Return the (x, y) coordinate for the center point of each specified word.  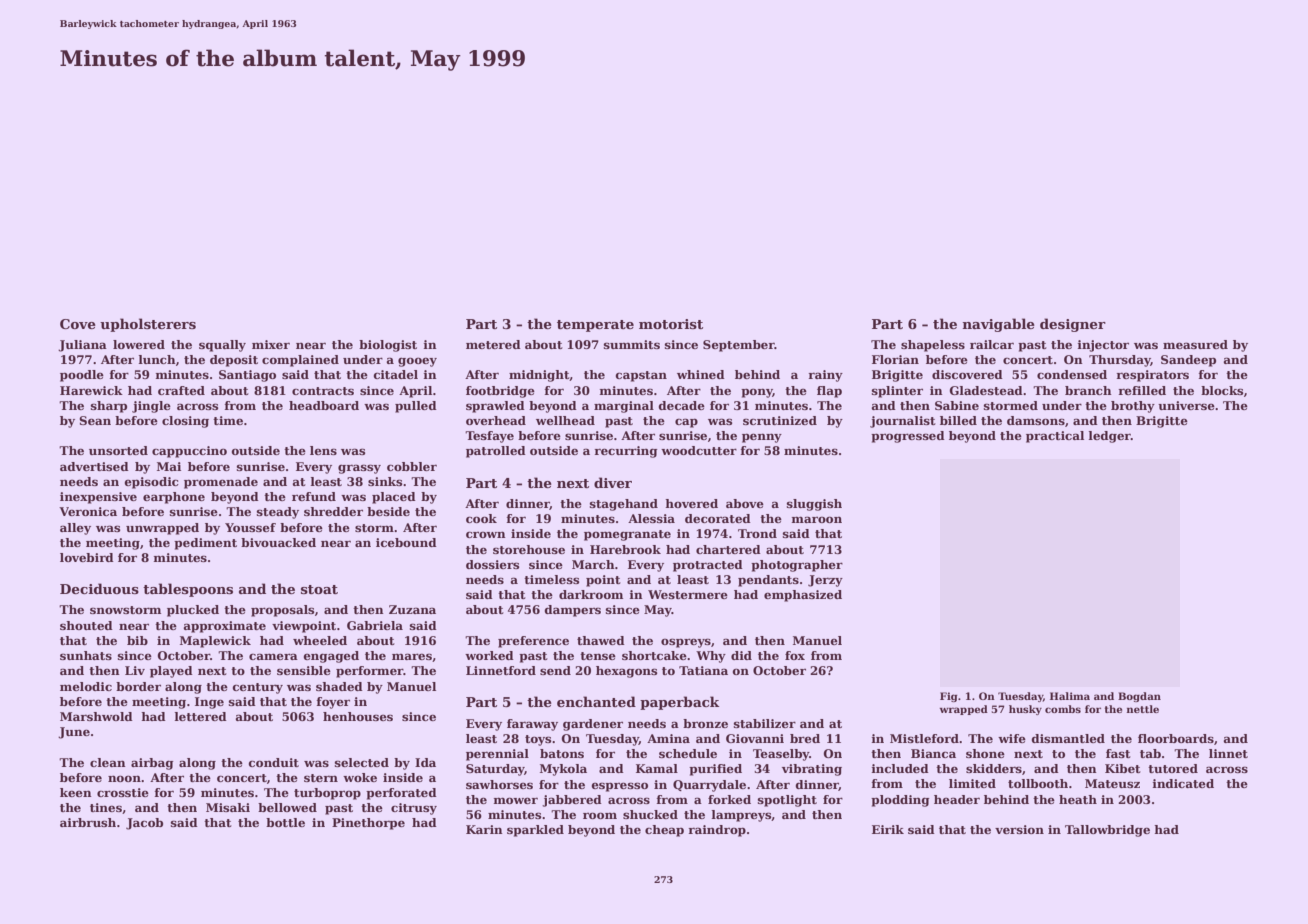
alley (75, 529)
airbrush (88, 822)
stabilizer (765, 723)
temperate (595, 326)
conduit (274, 762)
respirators (1152, 376)
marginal (624, 407)
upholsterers (148, 325)
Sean (95, 420)
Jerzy (825, 581)
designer (1073, 325)
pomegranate (627, 535)
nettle (1143, 709)
